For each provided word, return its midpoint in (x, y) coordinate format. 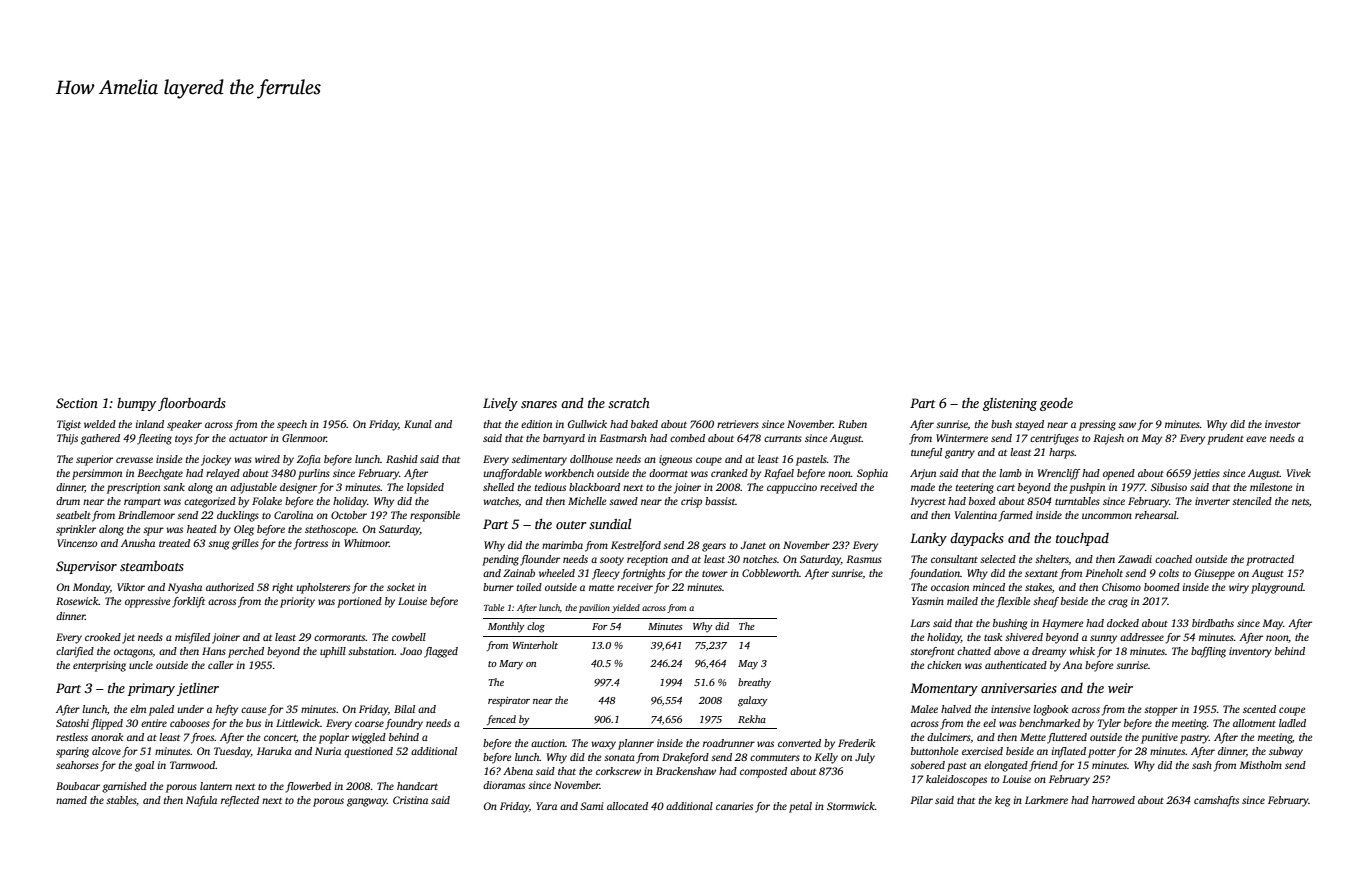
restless (72, 737)
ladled (1292, 723)
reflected (240, 801)
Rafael (779, 474)
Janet (753, 545)
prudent (1225, 439)
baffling (1208, 652)
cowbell (409, 637)
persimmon (97, 474)
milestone (1271, 487)
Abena (518, 771)
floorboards (192, 404)
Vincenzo (77, 543)
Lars (920, 623)
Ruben (852, 424)
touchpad (1082, 539)
